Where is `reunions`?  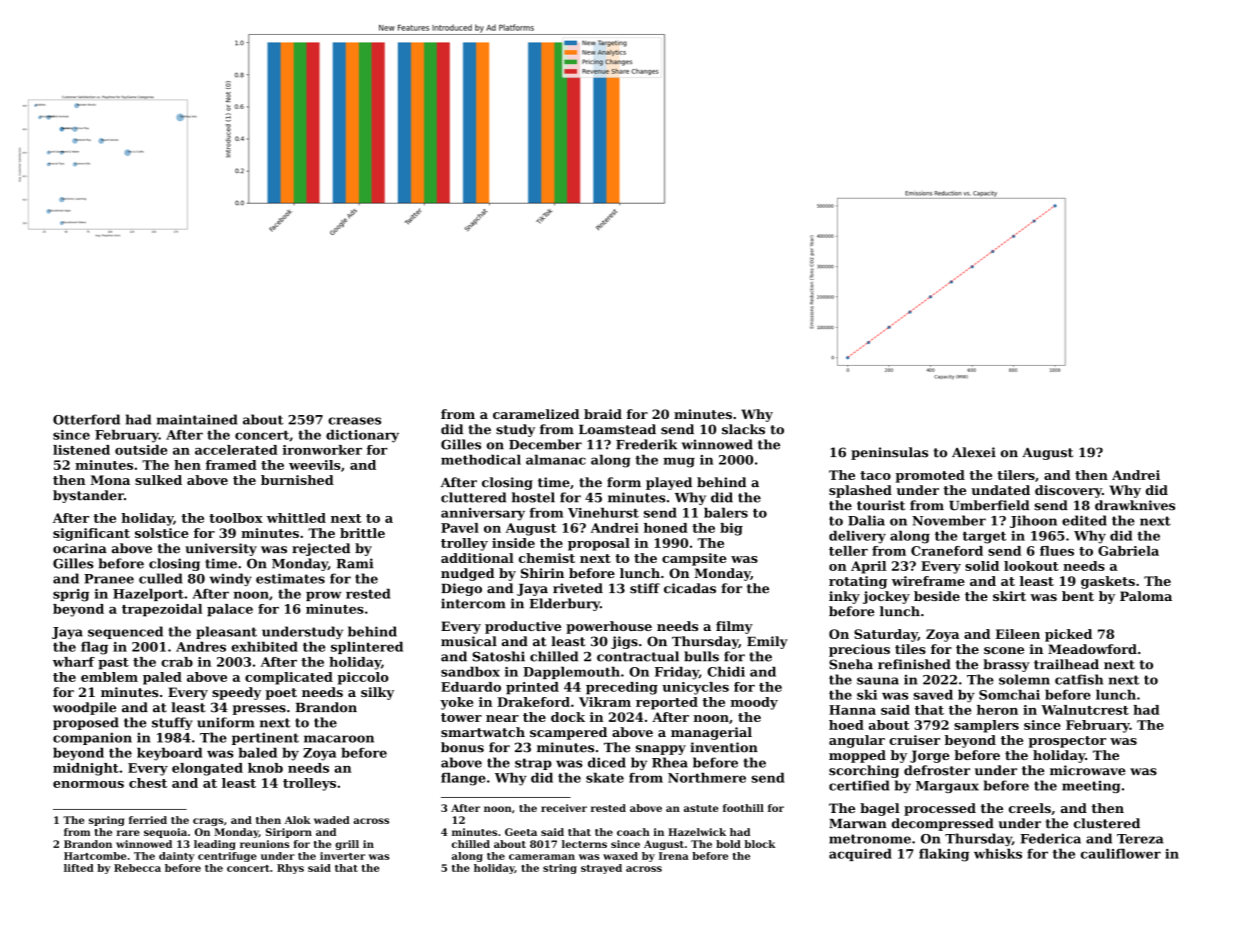
reunions is located at coordinates (265, 844).
